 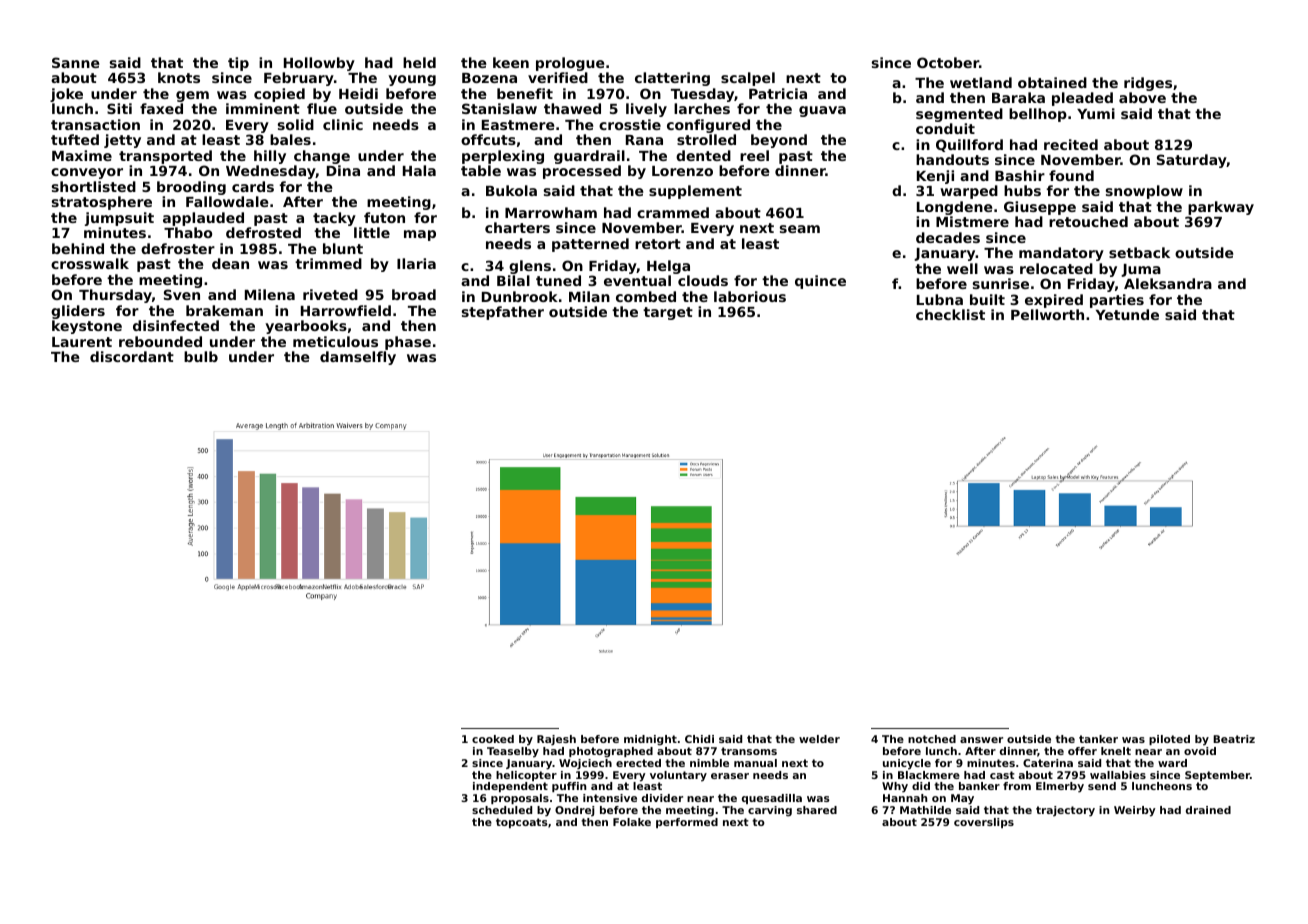 I want to click on damselfly, so click(x=358, y=358).
